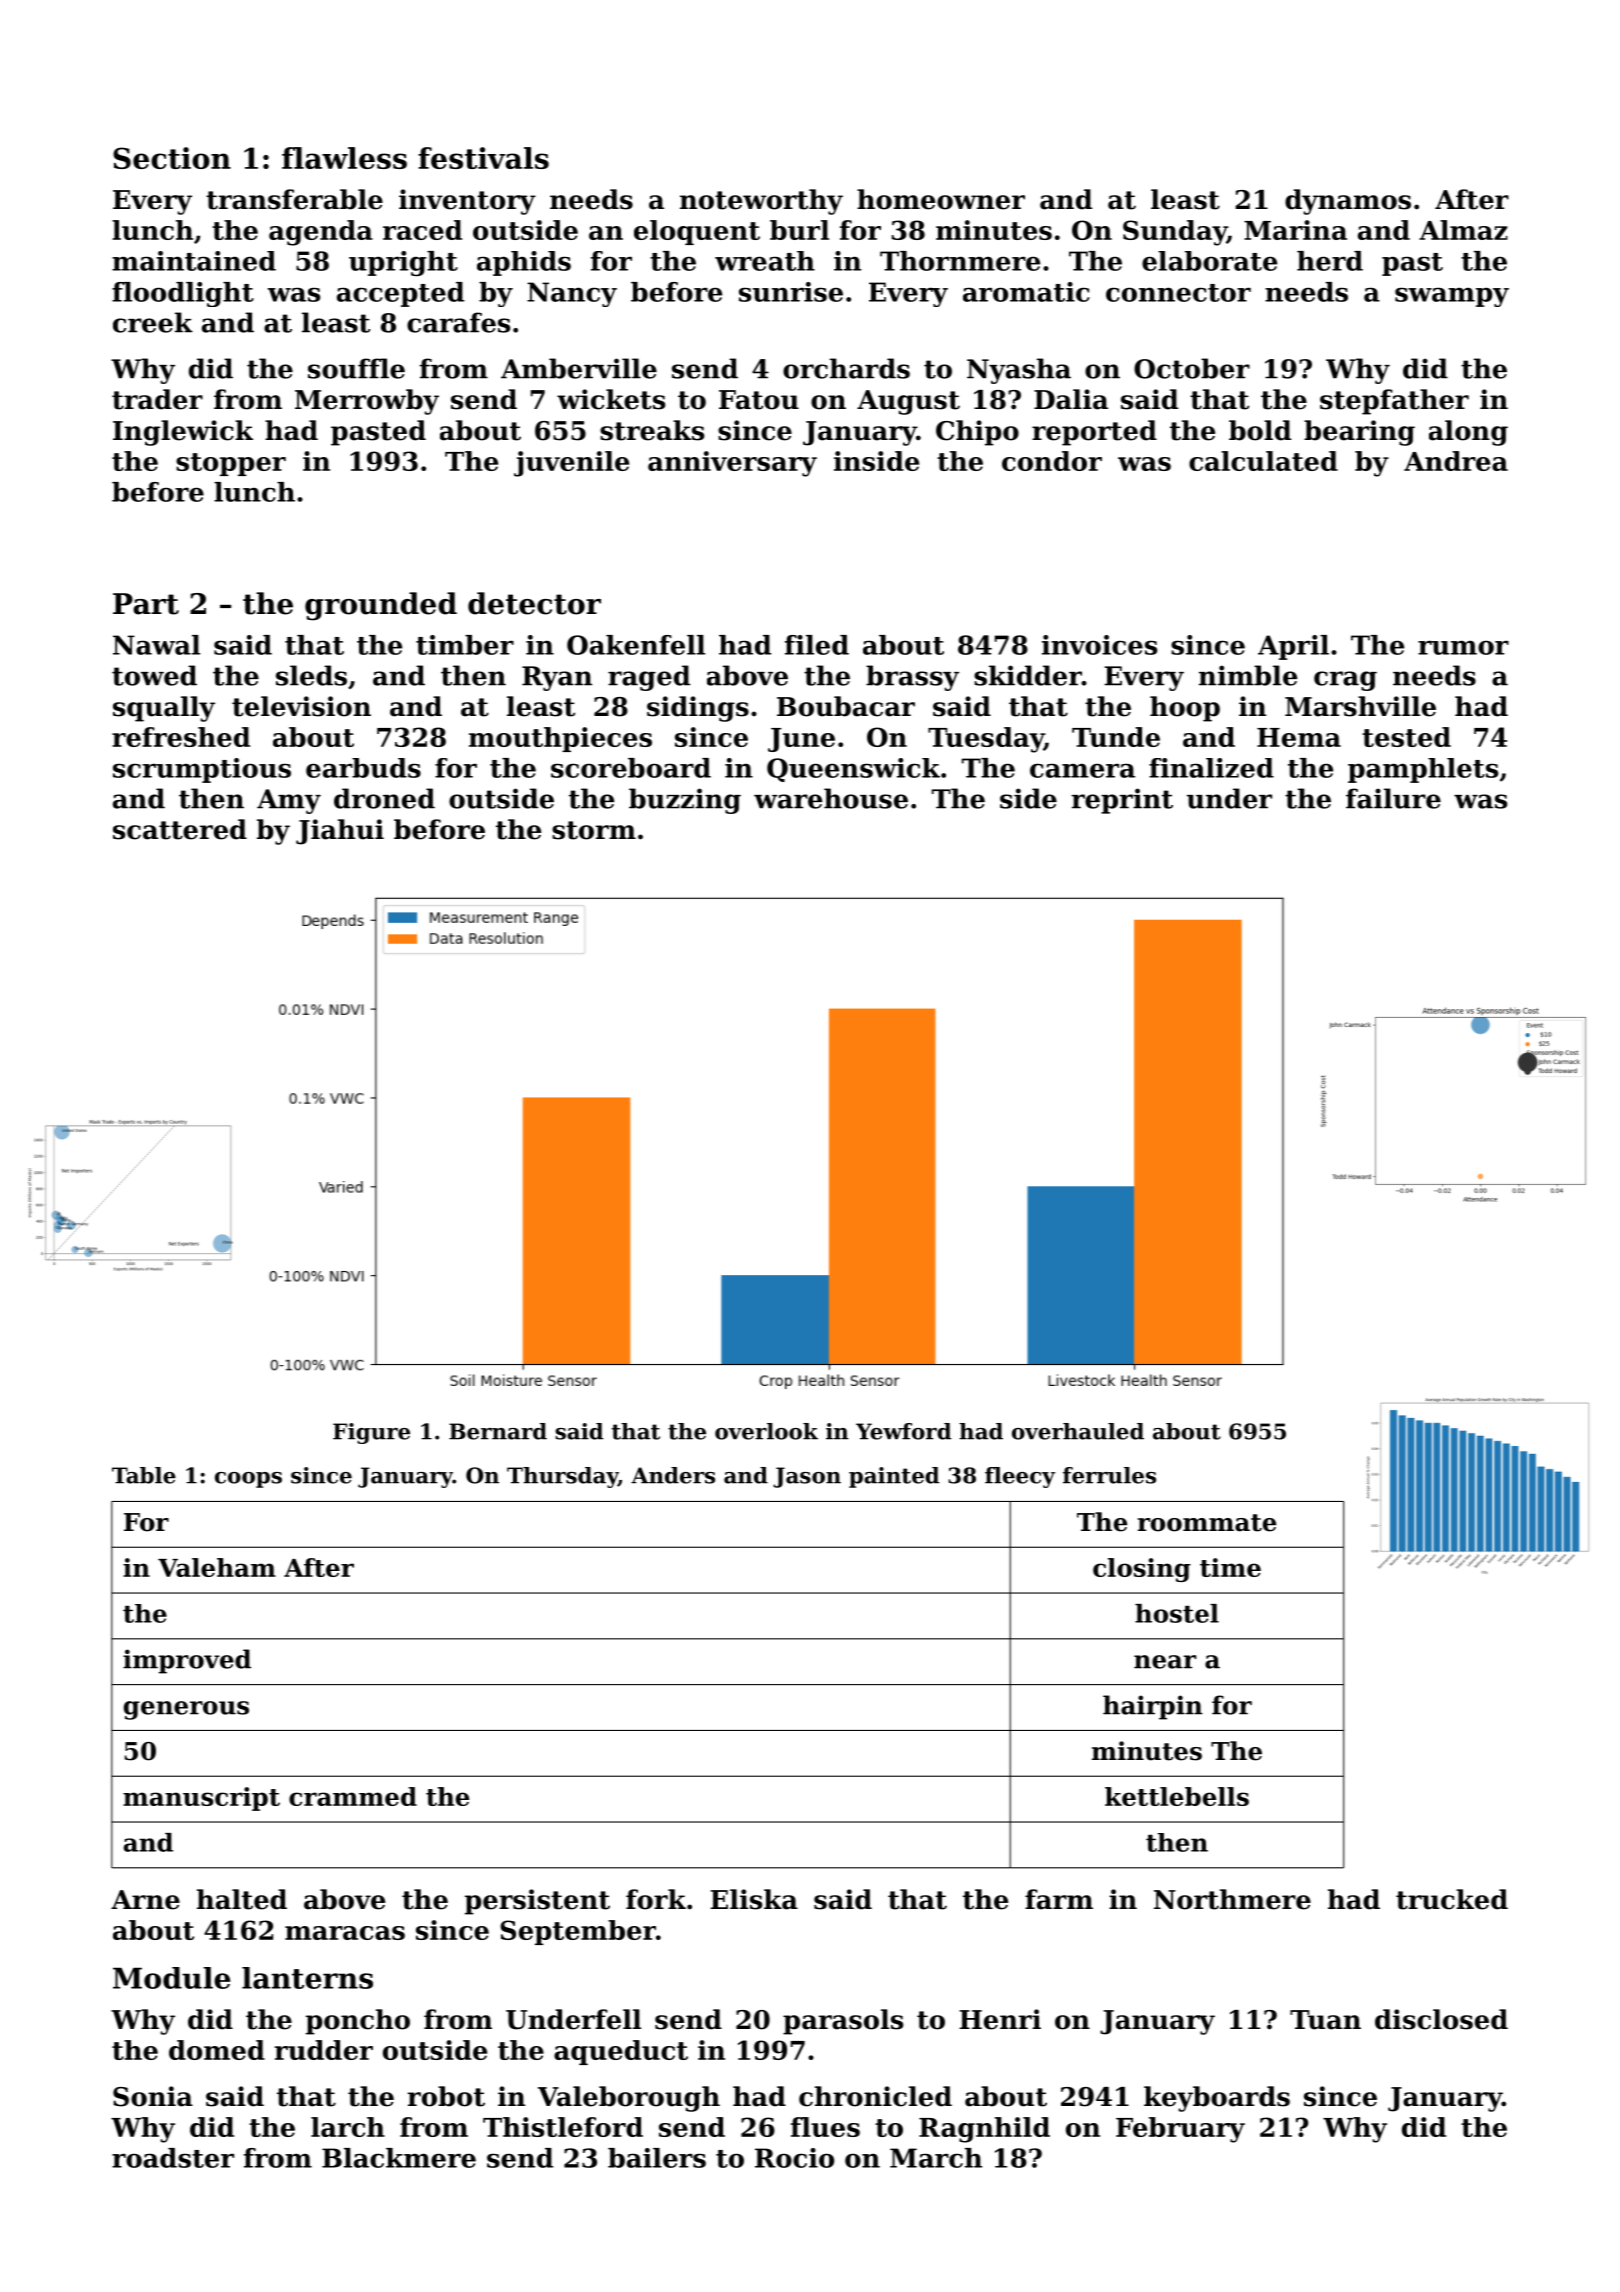 The image size is (1620, 2292). What do you see at coordinates (1348, 202) in the screenshot?
I see `dynamos` at bounding box center [1348, 202].
